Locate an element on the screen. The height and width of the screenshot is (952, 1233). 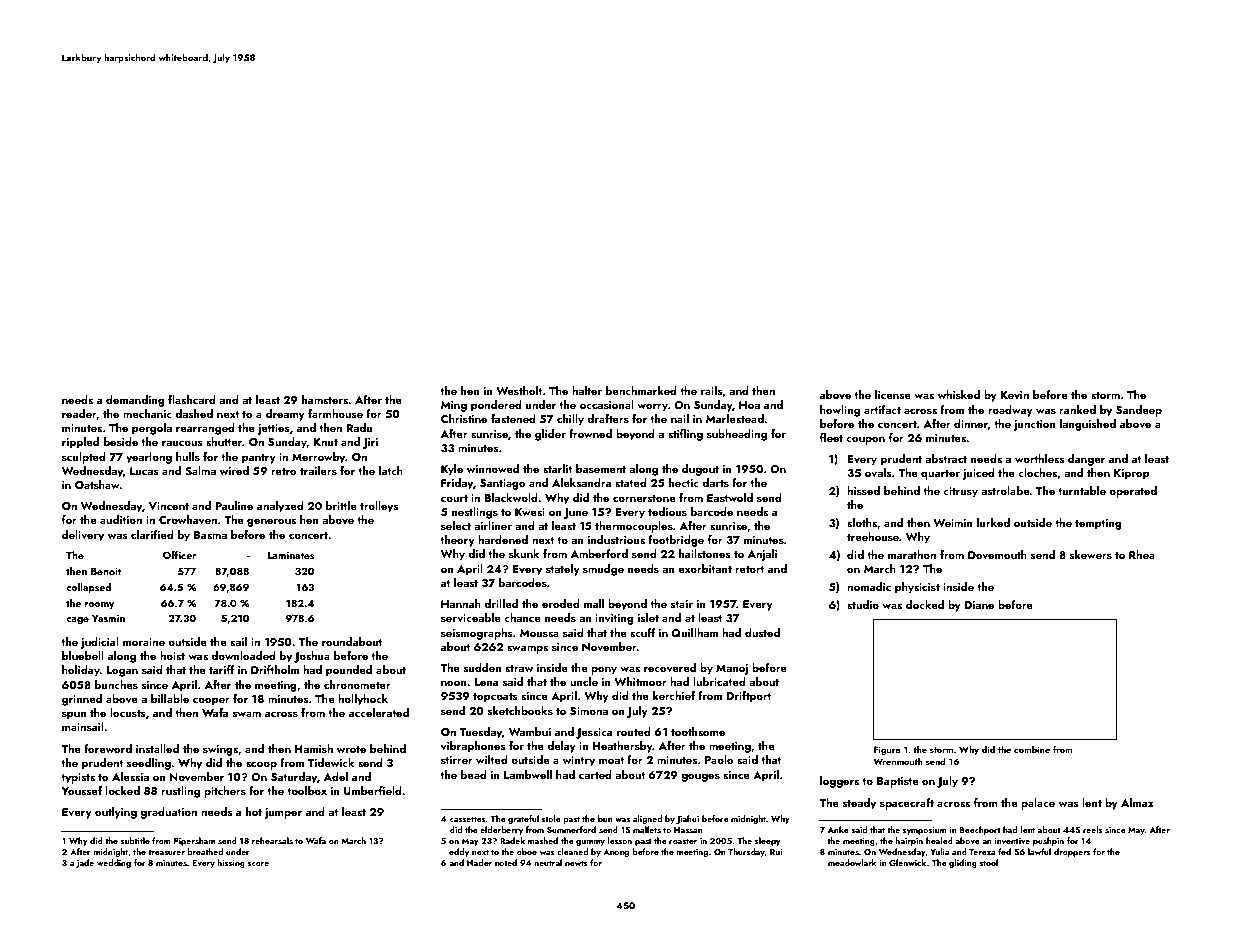
hissing is located at coordinates (231, 863).
